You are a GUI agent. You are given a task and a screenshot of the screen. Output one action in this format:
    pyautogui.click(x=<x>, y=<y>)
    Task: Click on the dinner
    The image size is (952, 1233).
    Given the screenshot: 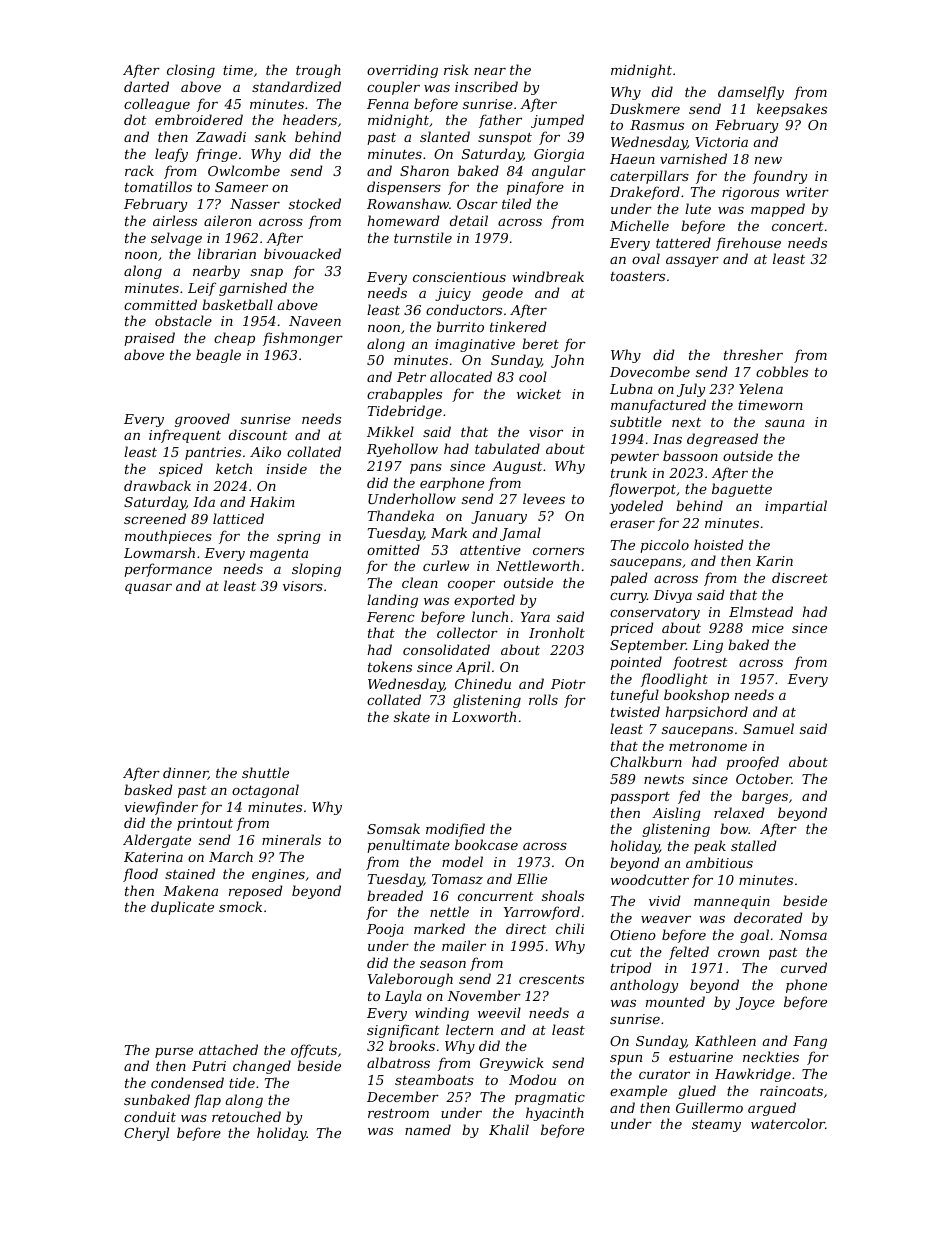 What is the action you would take?
    pyautogui.click(x=185, y=773)
